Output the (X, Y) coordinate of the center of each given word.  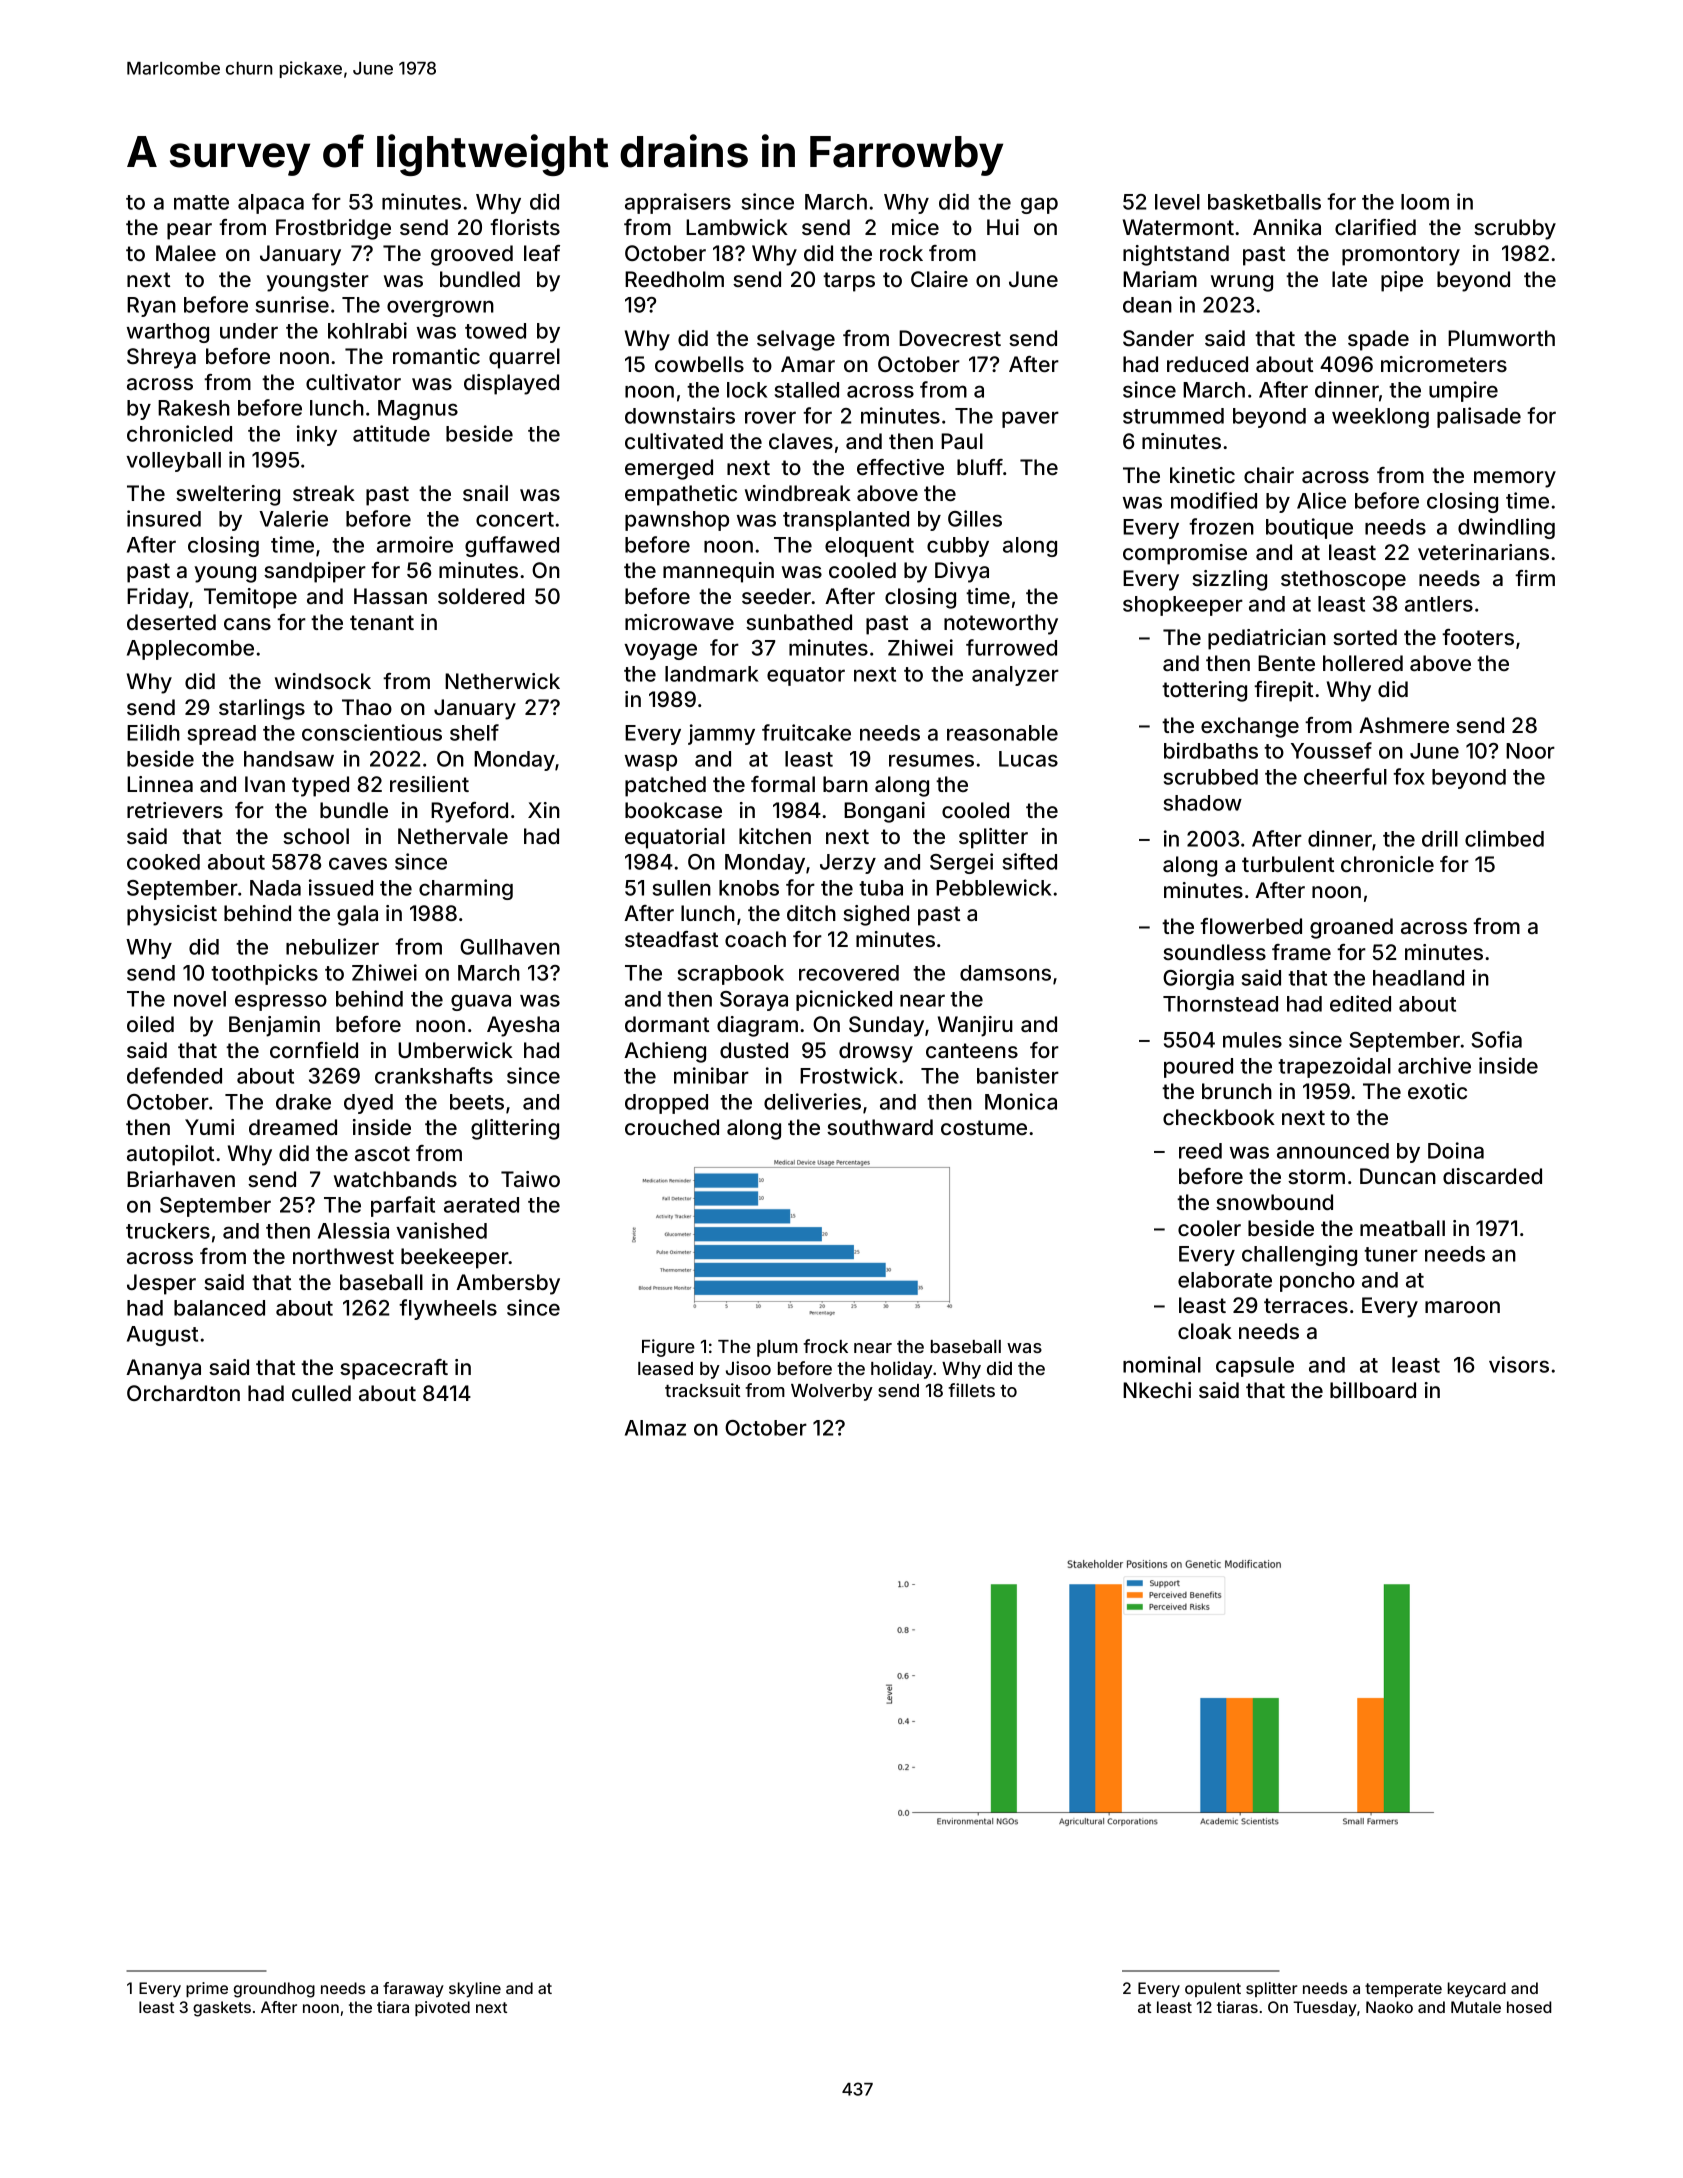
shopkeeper (1183, 606)
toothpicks (264, 974)
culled (321, 1393)
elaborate (1225, 1280)
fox (1409, 776)
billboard (1373, 1390)
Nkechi (1157, 1390)
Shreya (161, 358)
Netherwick (502, 681)
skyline (475, 1990)
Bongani (884, 812)
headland (1418, 978)
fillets (971, 1390)
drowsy (876, 1052)
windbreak (798, 493)
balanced (219, 1308)
